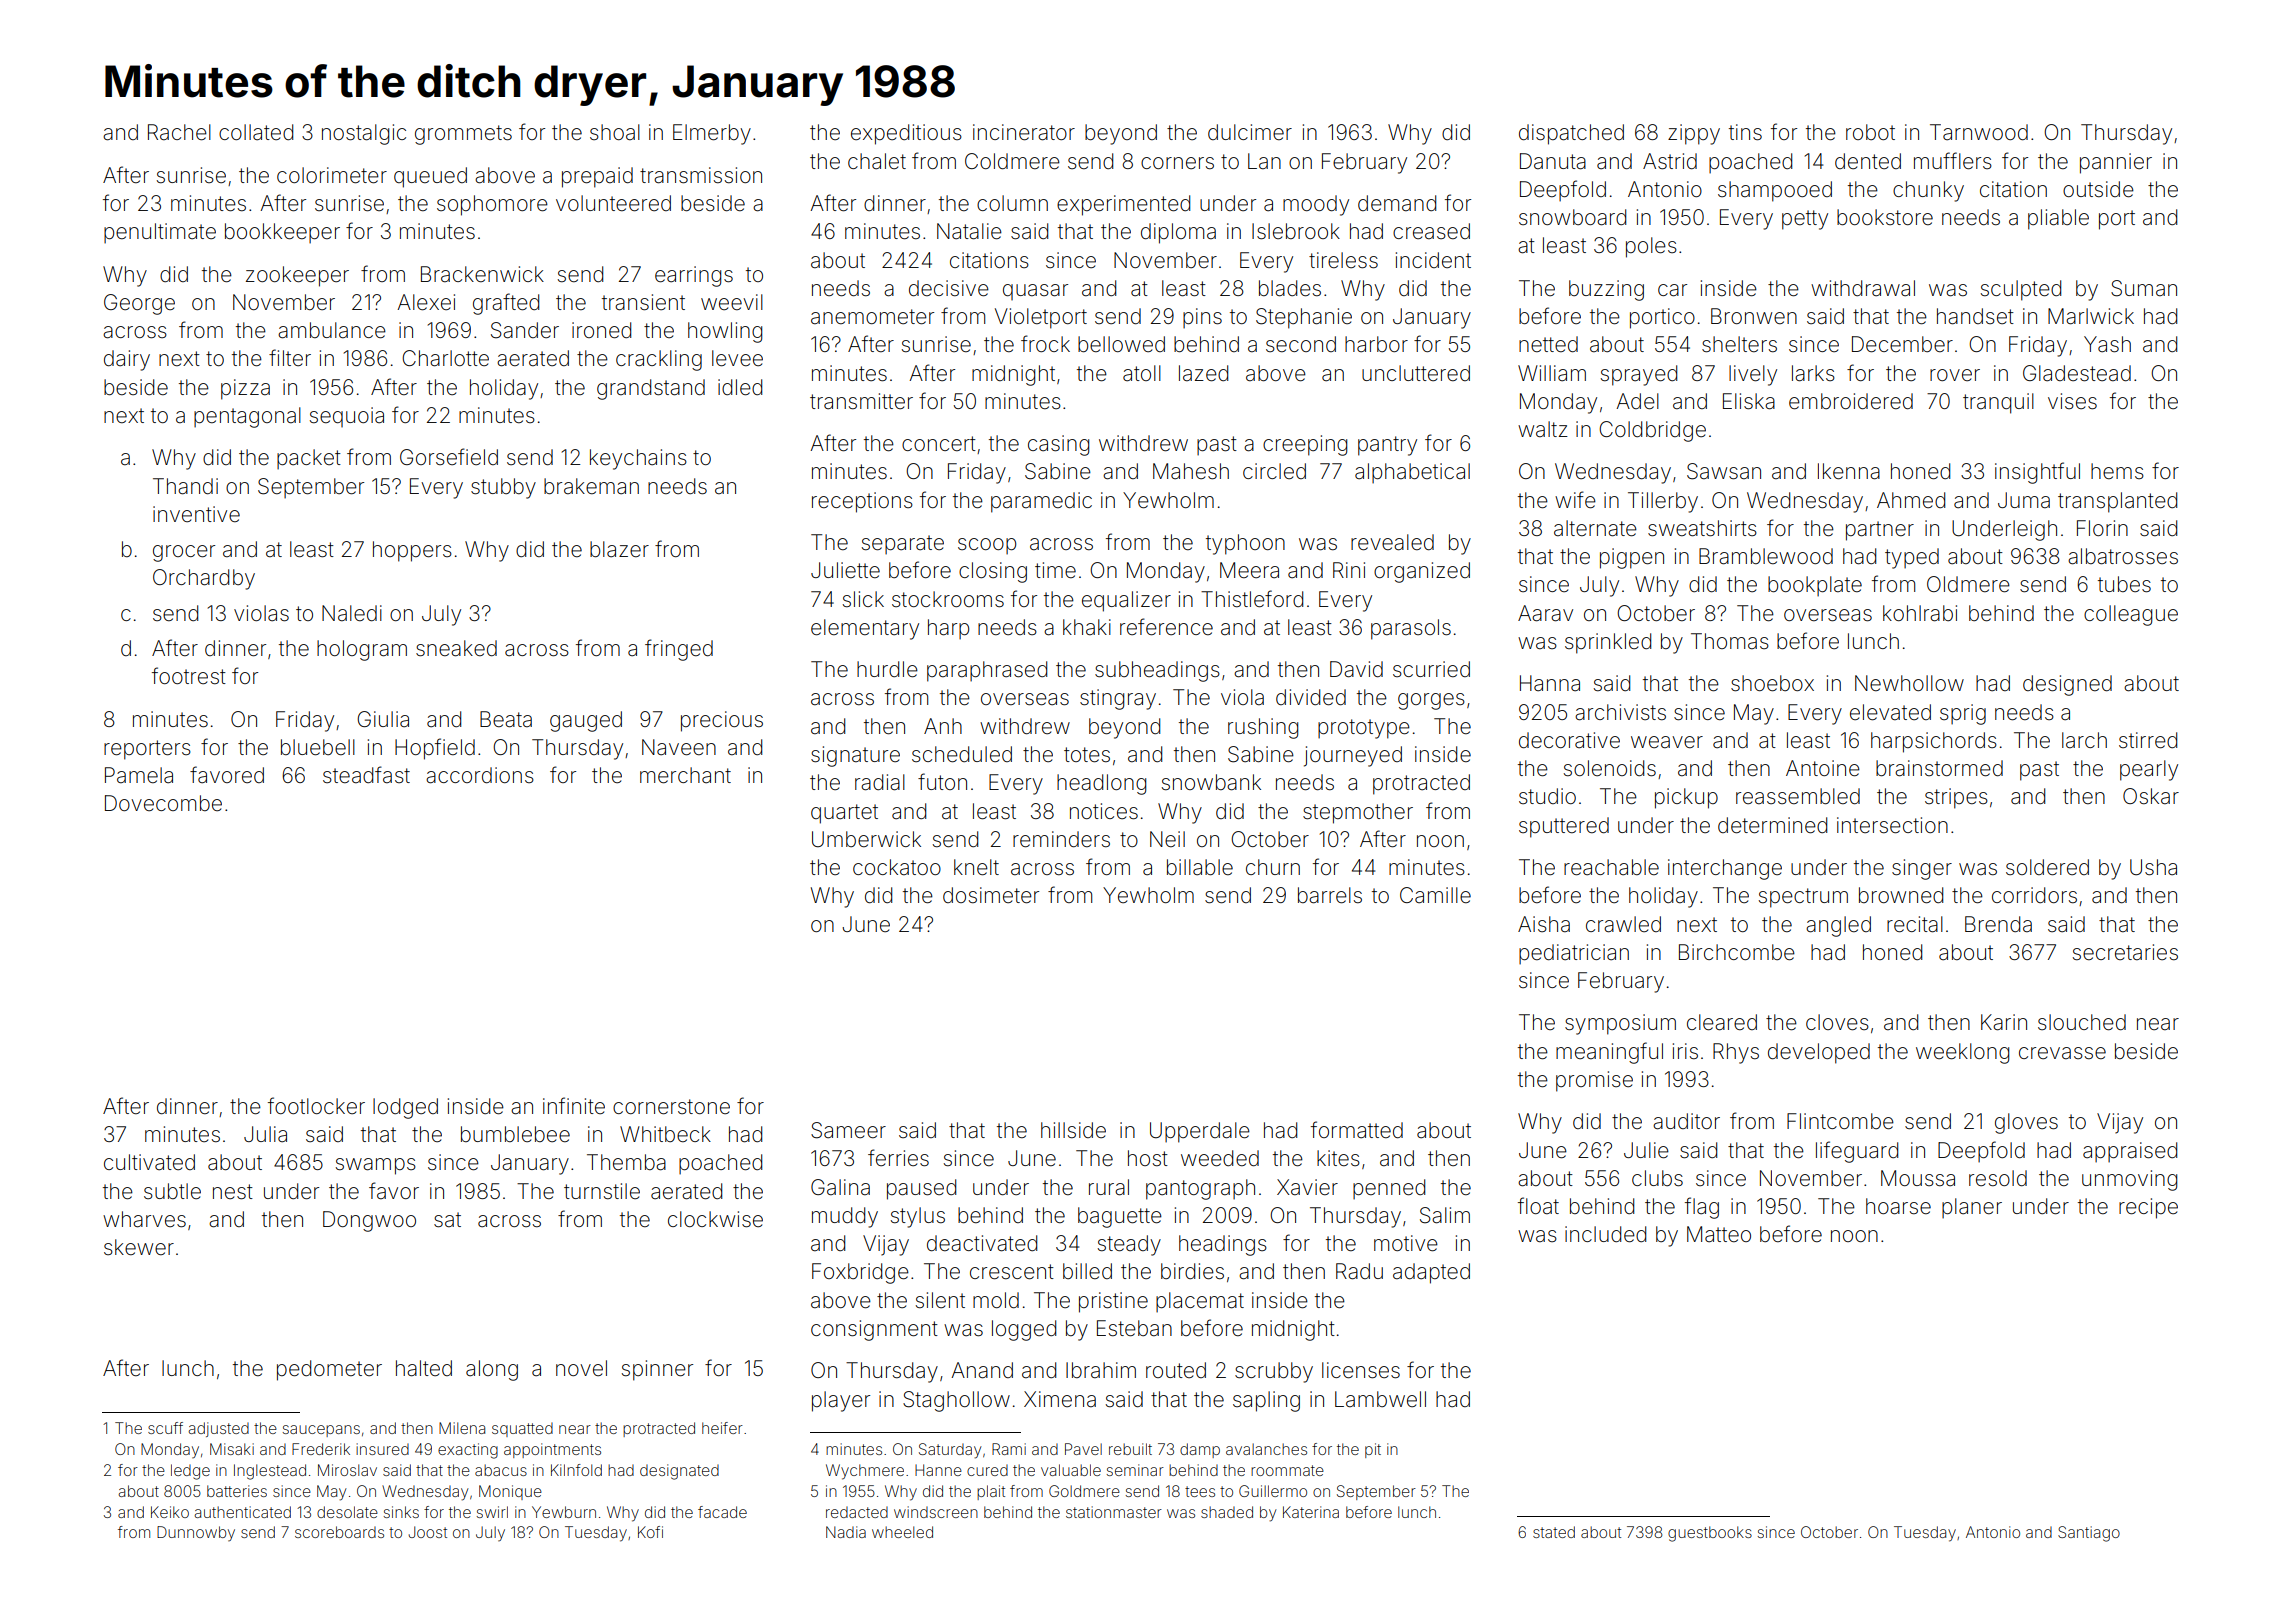  Describe the element at coordinates (2107, 344) in the screenshot. I see `Yash` at that location.
